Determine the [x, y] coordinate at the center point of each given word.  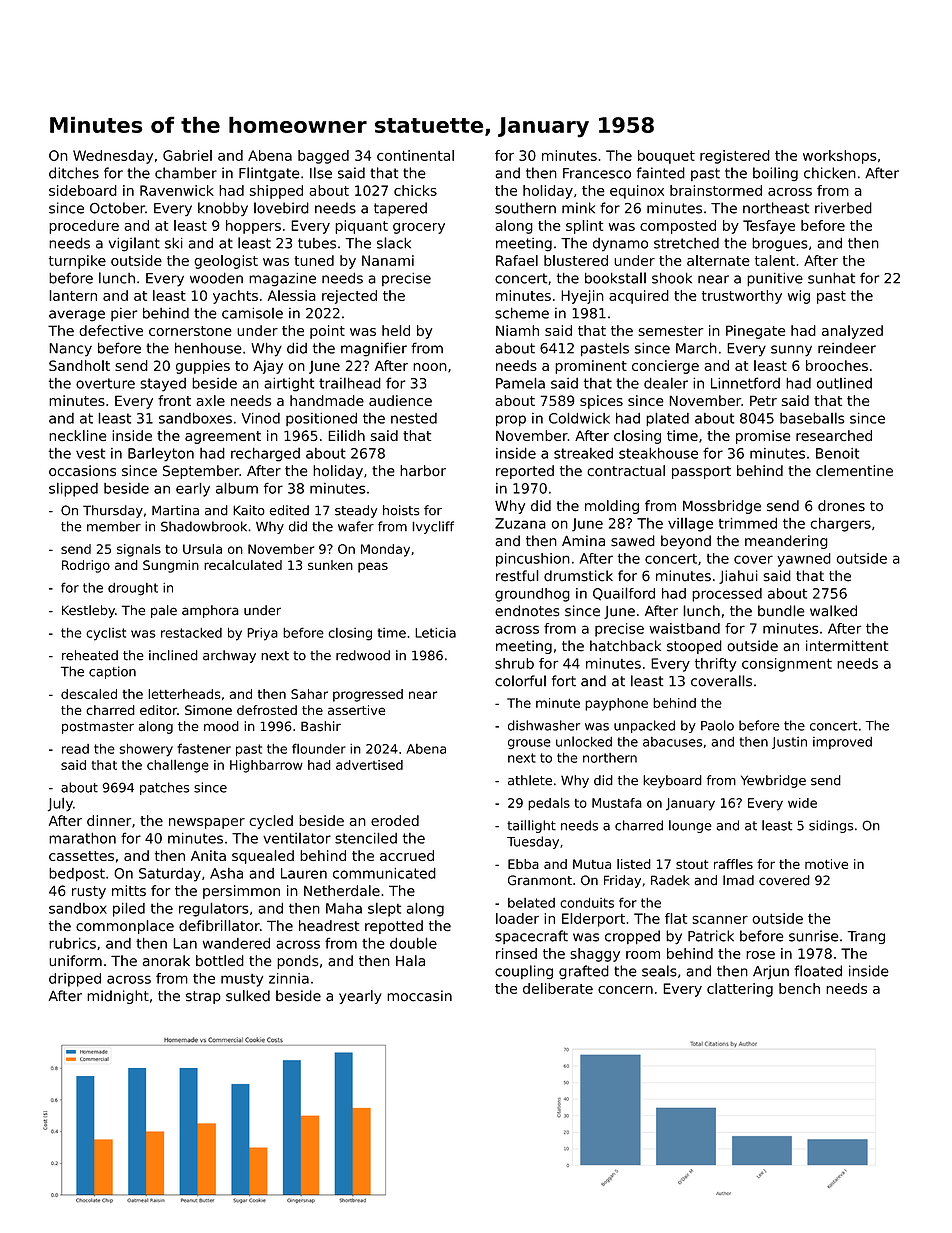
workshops [840, 157]
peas [373, 567]
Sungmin [171, 566]
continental [415, 155]
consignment [787, 665]
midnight [118, 997]
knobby [223, 209]
